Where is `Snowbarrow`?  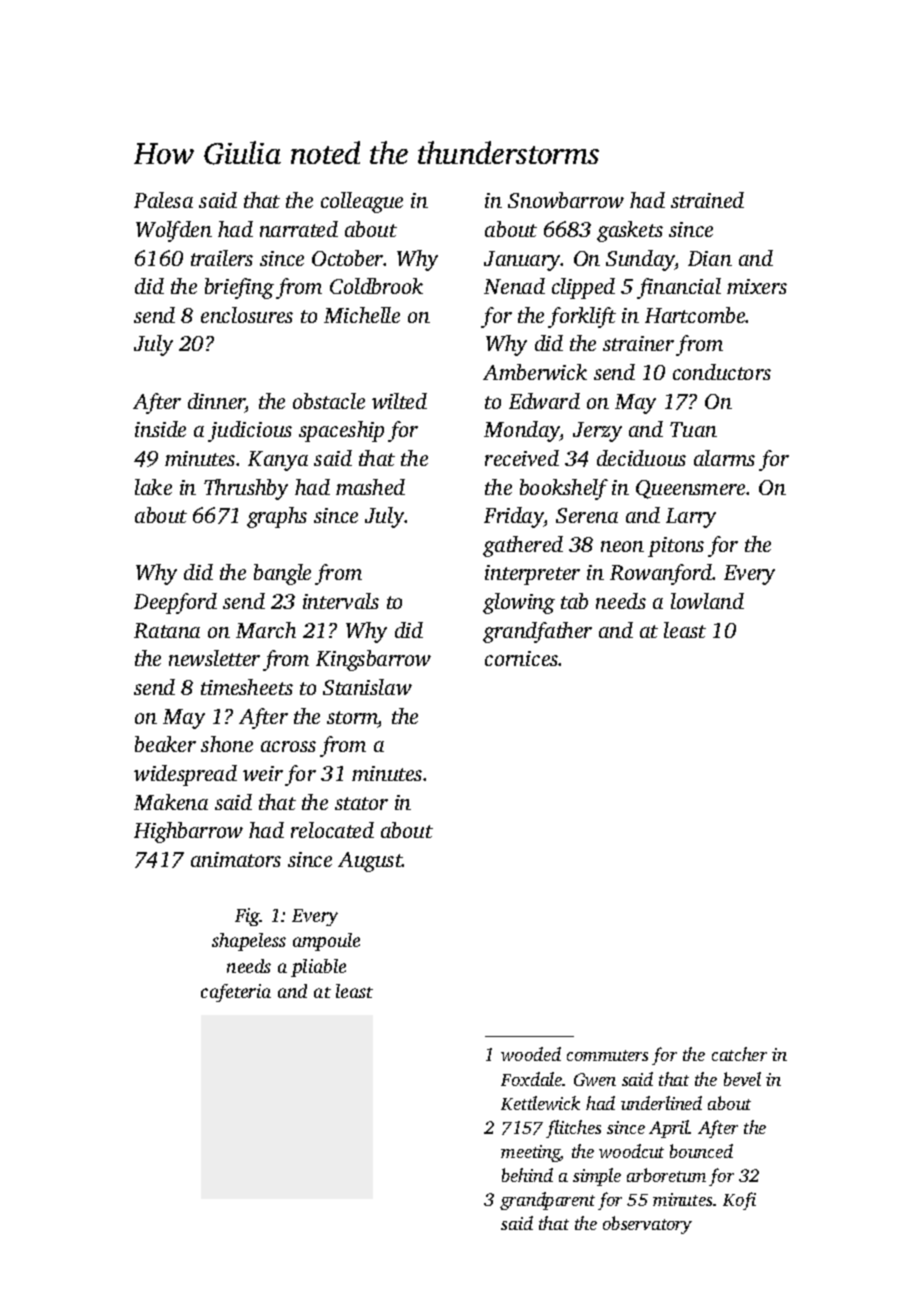
Snowbarrow is located at coordinates (566, 200).
